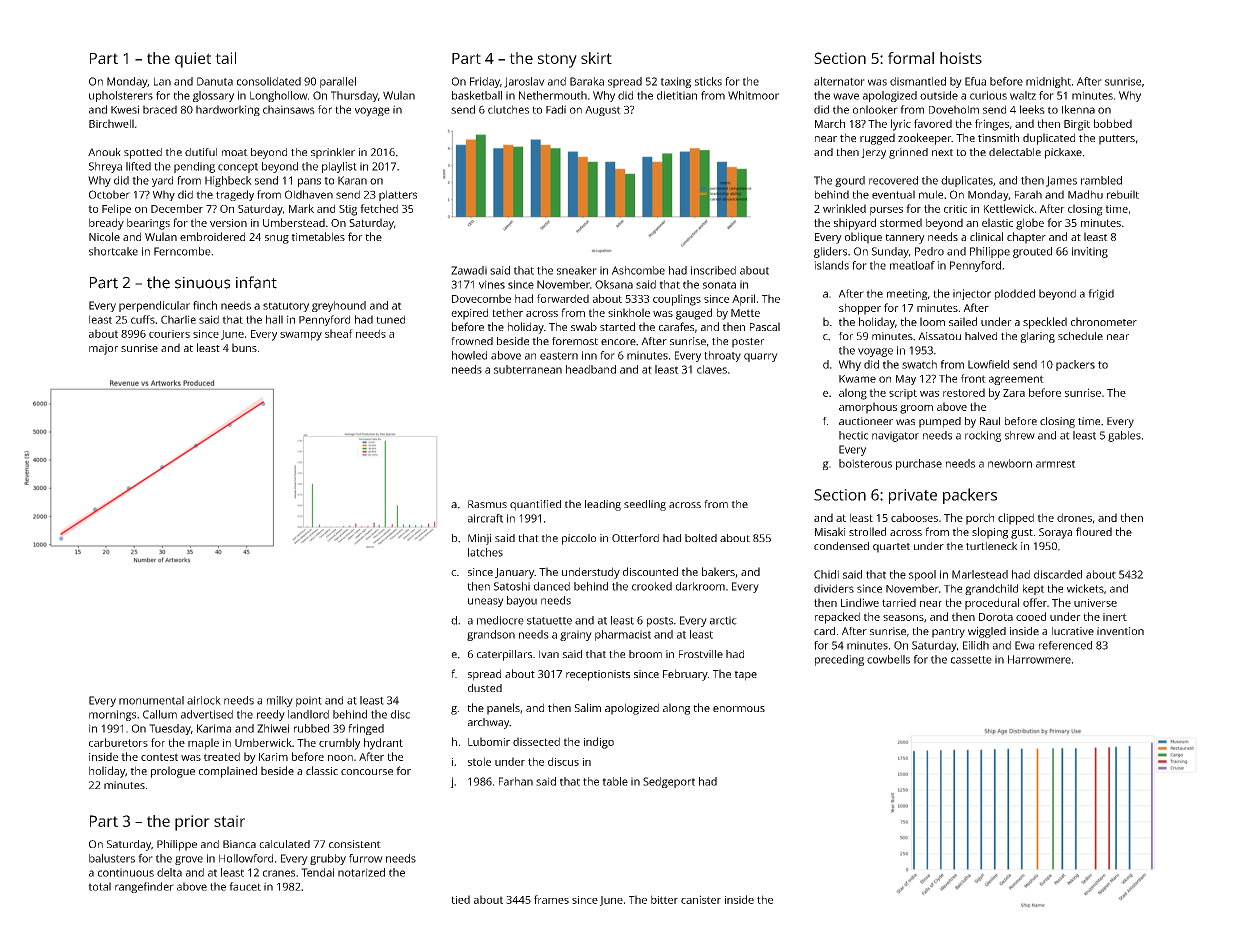 The image size is (1233, 952). I want to click on faucet, so click(245, 886).
